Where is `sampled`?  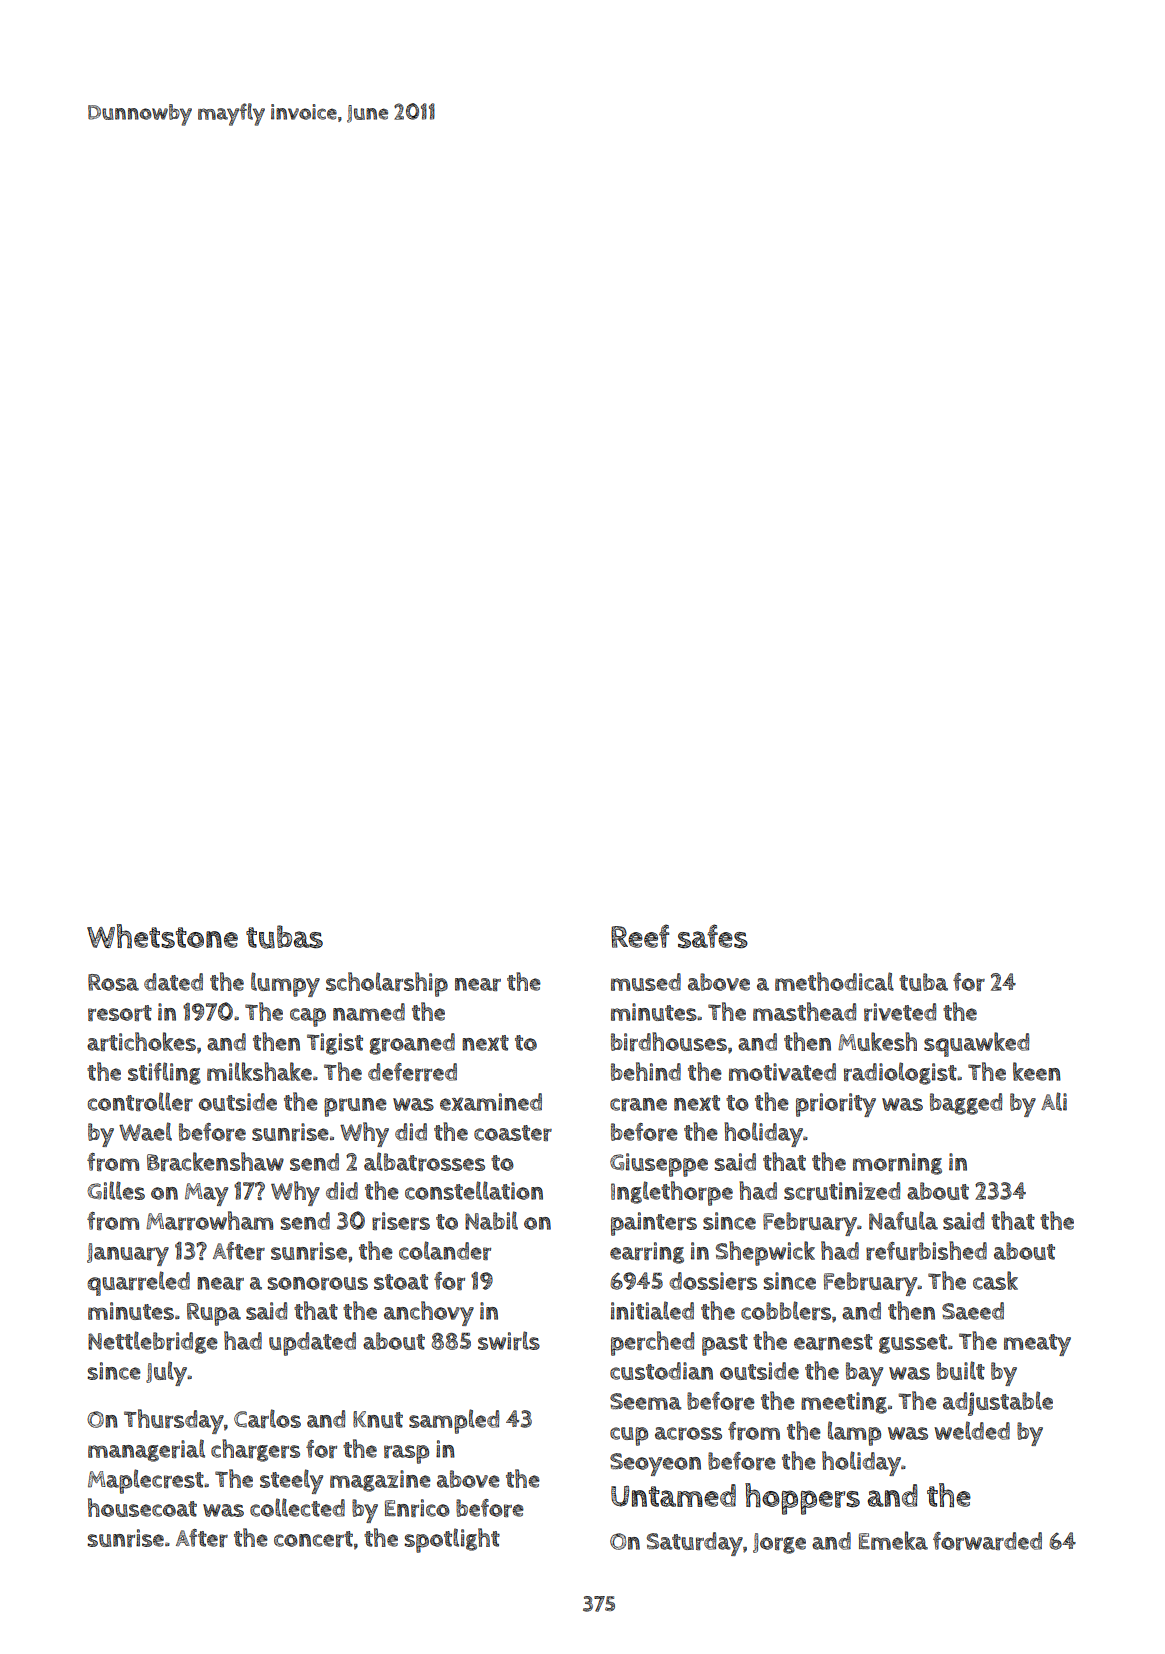
sampled is located at coordinates (454, 1421).
